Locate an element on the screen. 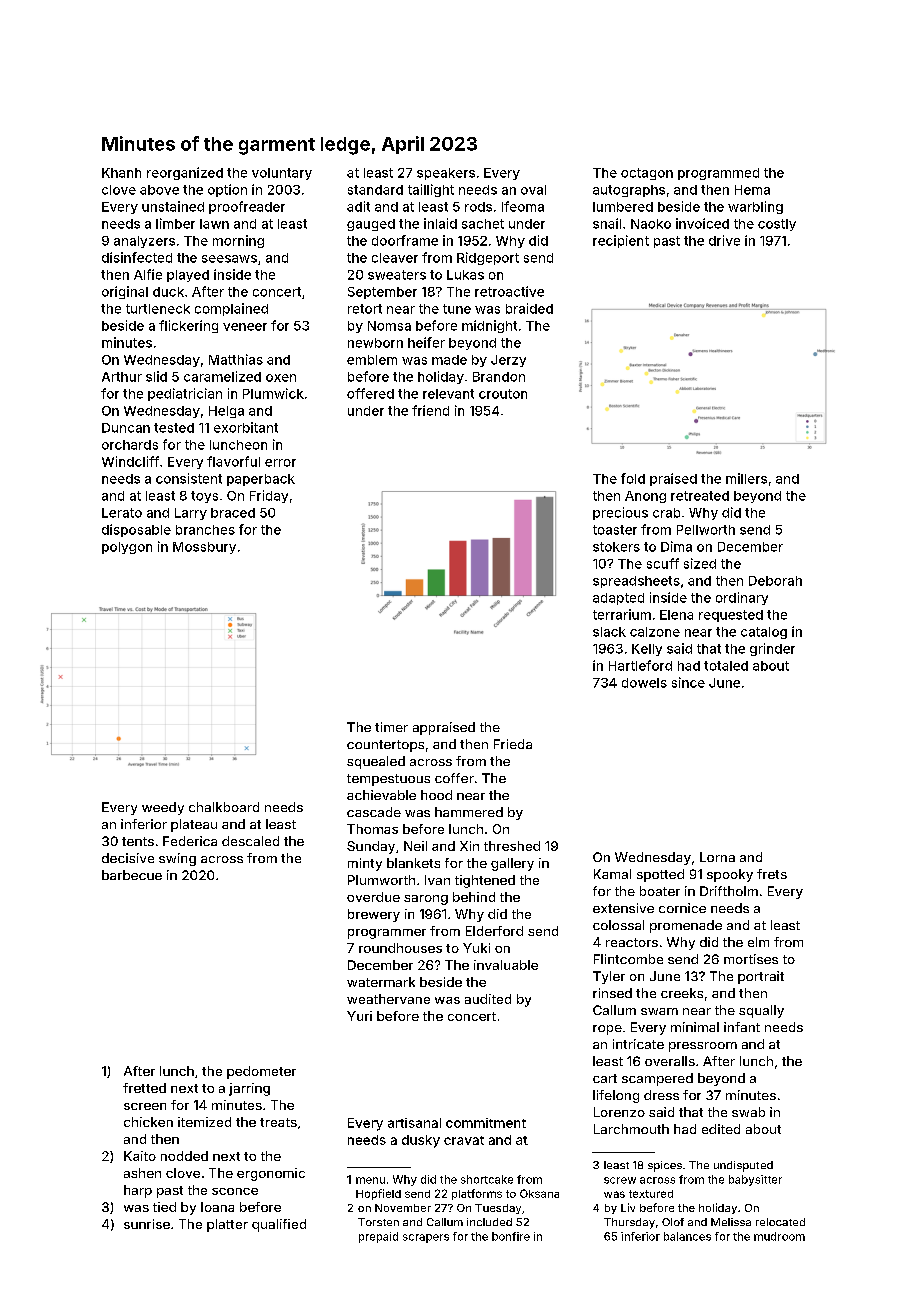 This screenshot has height=1316, width=908. flickering is located at coordinates (188, 326).
